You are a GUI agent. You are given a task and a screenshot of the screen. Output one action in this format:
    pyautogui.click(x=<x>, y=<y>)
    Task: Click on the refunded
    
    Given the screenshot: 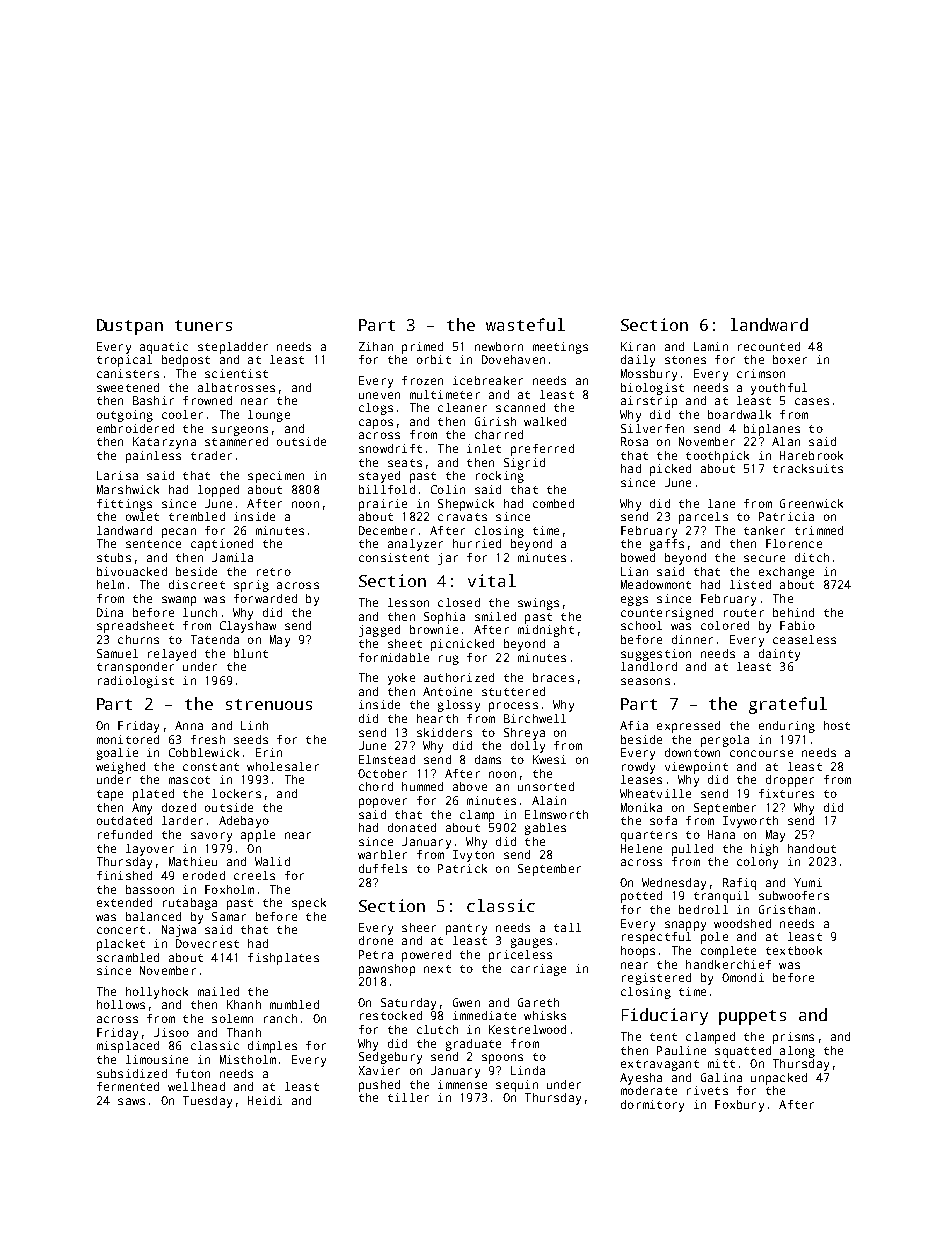 What is the action you would take?
    pyautogui.click(x=125, y=834)
